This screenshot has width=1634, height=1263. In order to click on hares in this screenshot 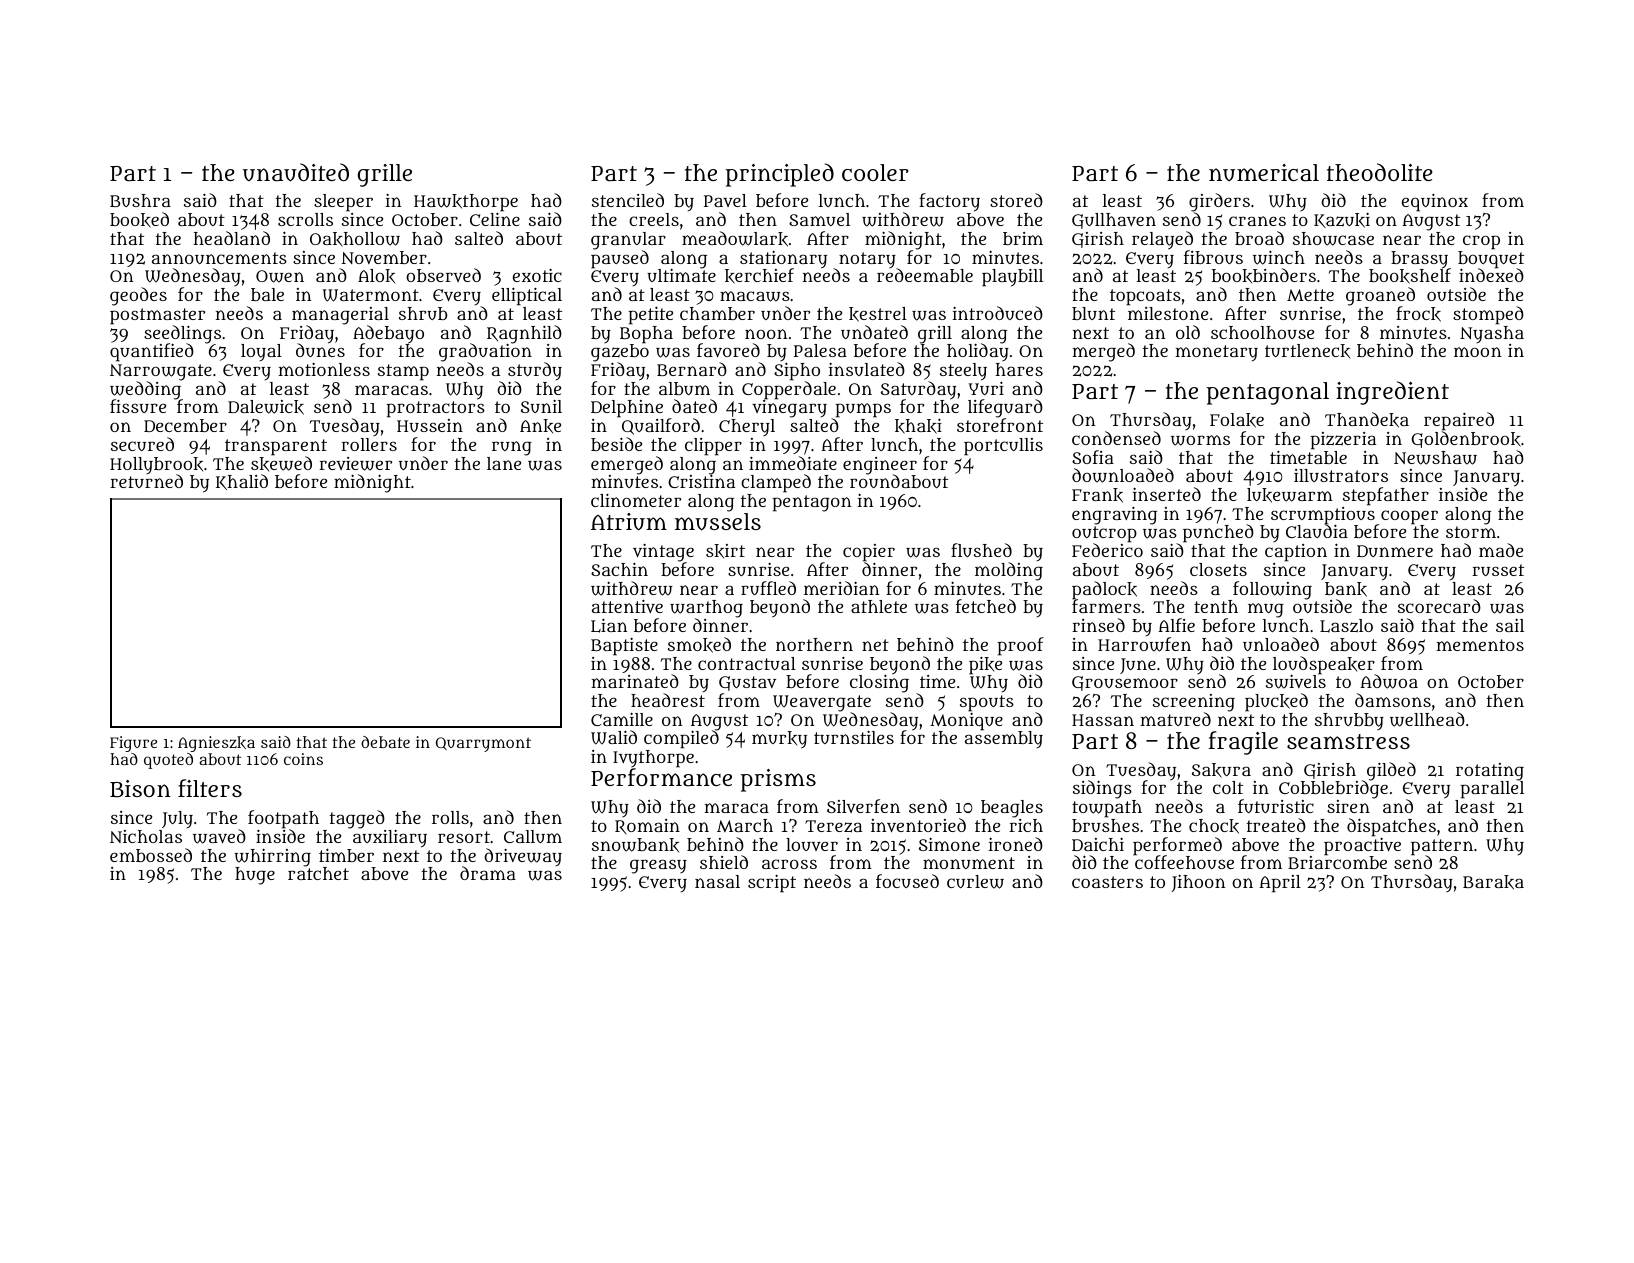, I will do `click(1019, 369)`.
